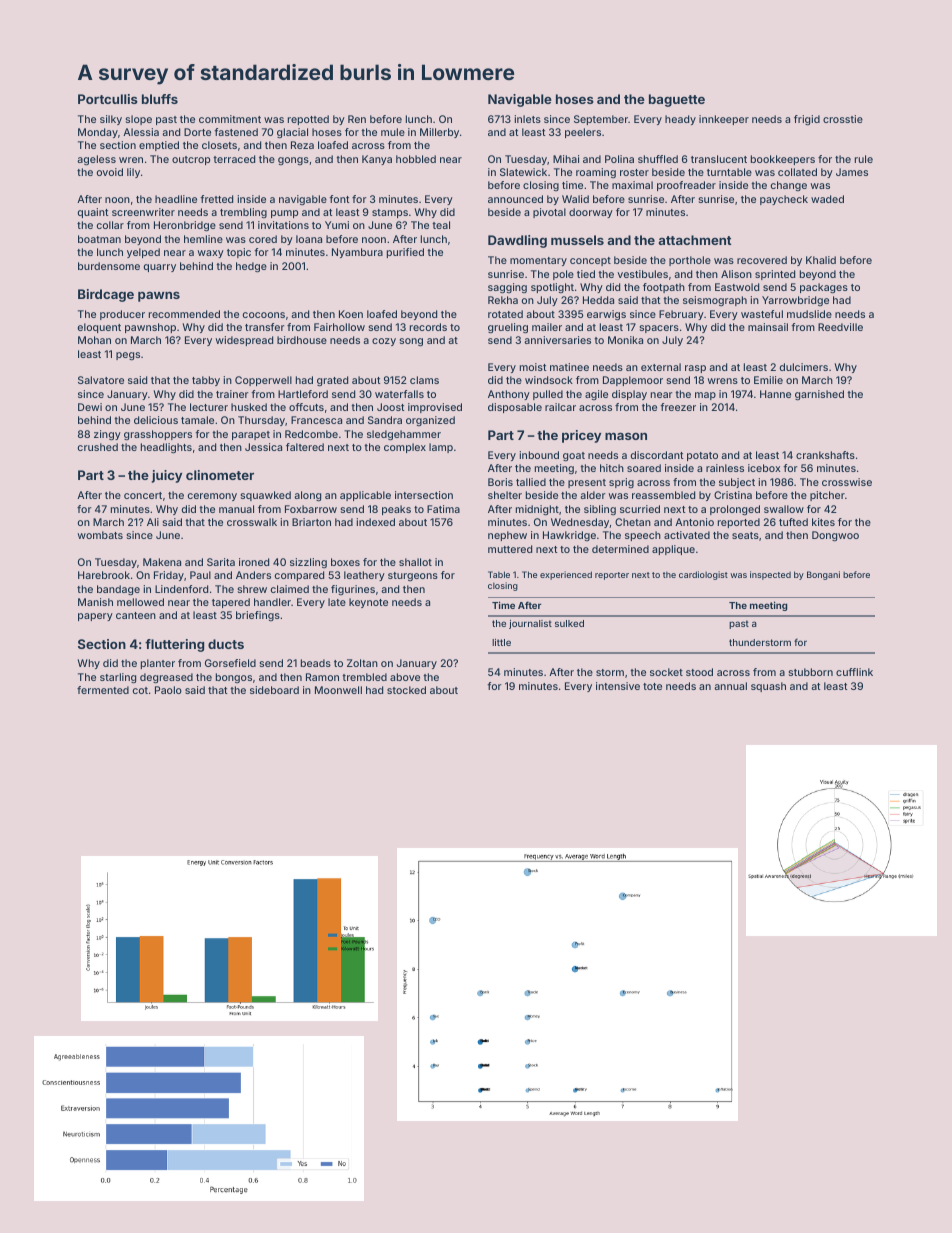 The image size is (952, 1233). I want to click on frigid, so click(807, 120).
